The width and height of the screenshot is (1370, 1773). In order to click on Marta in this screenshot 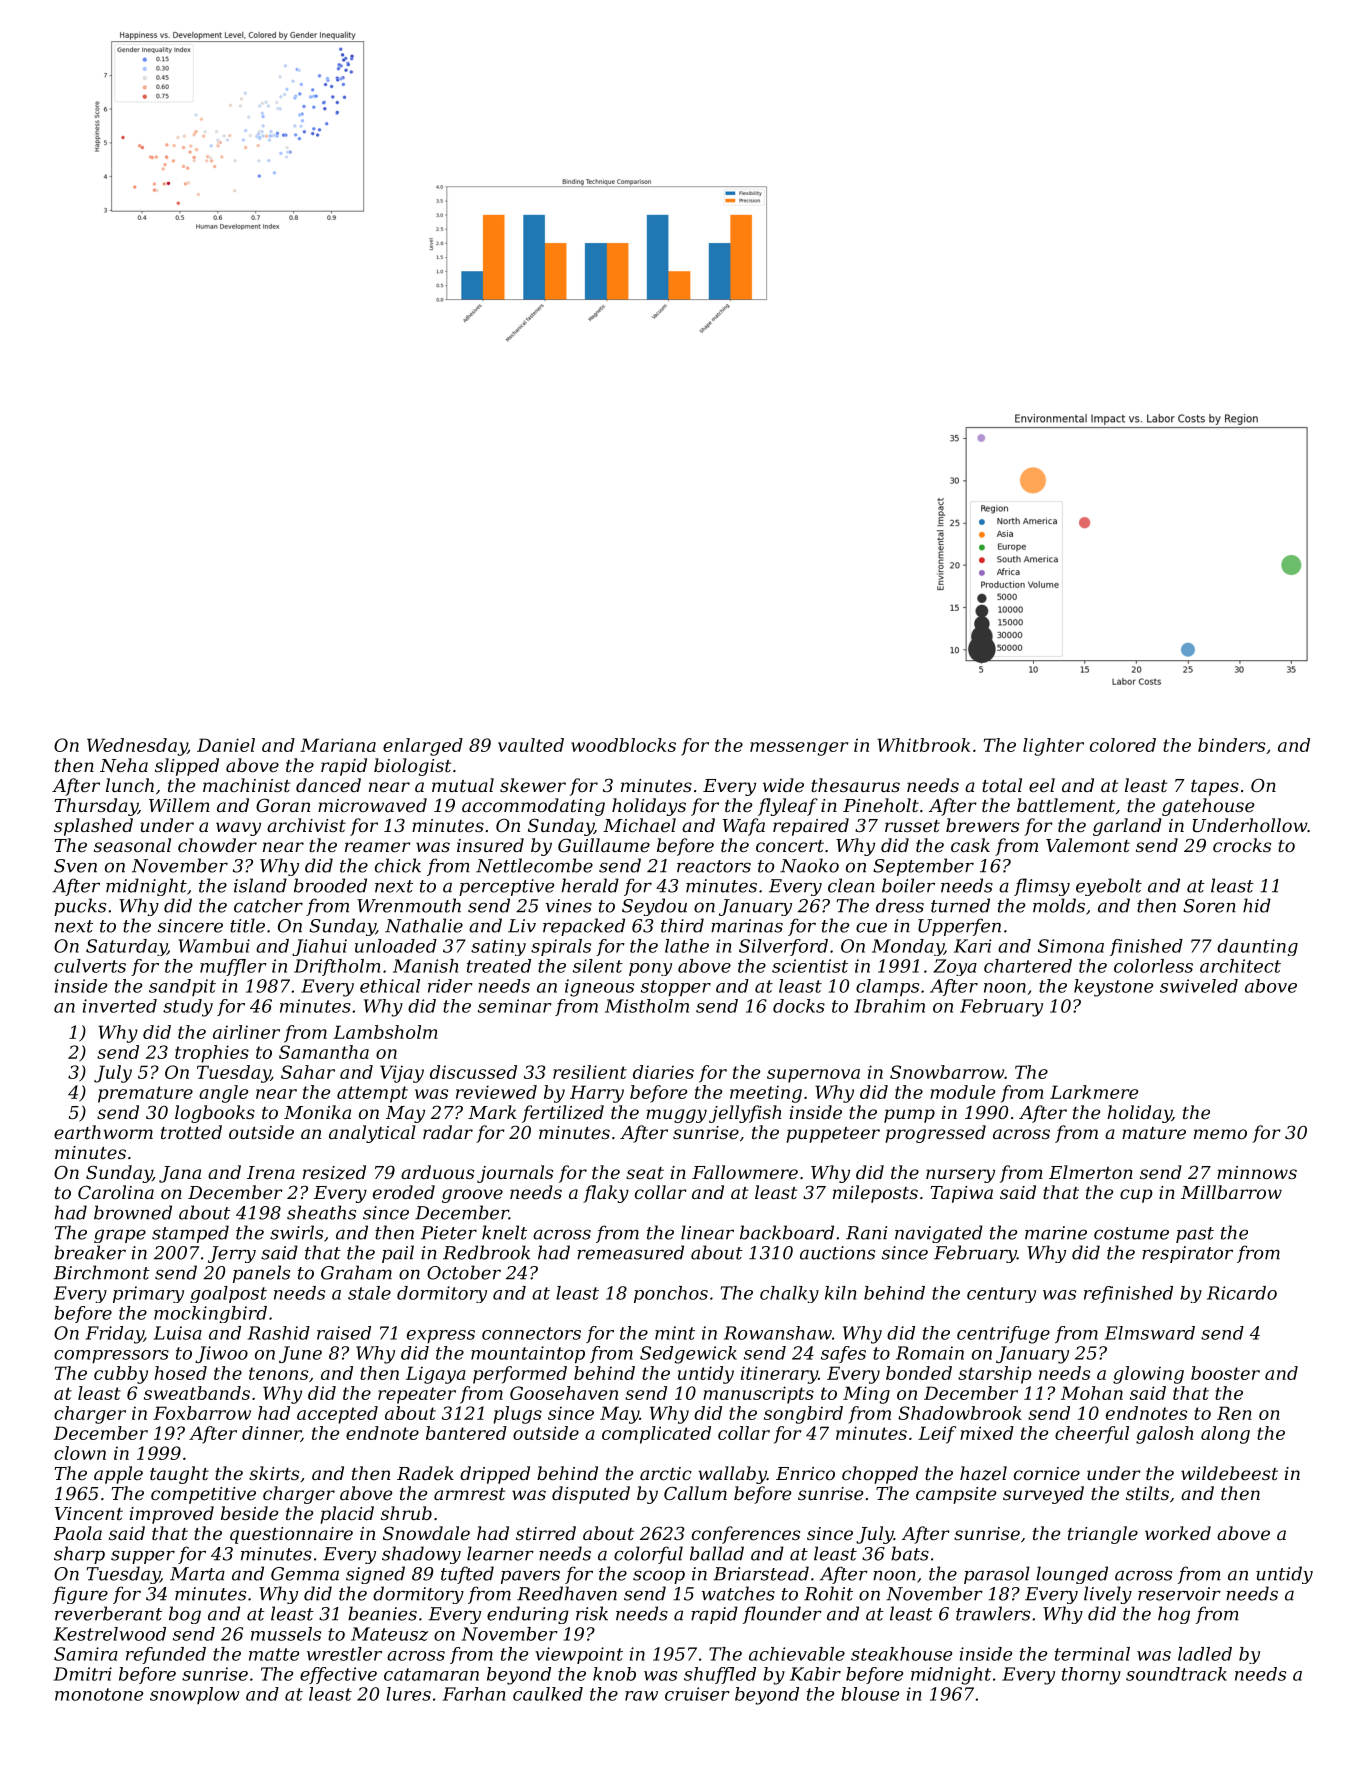, I will do `click(197, 1574)`.
